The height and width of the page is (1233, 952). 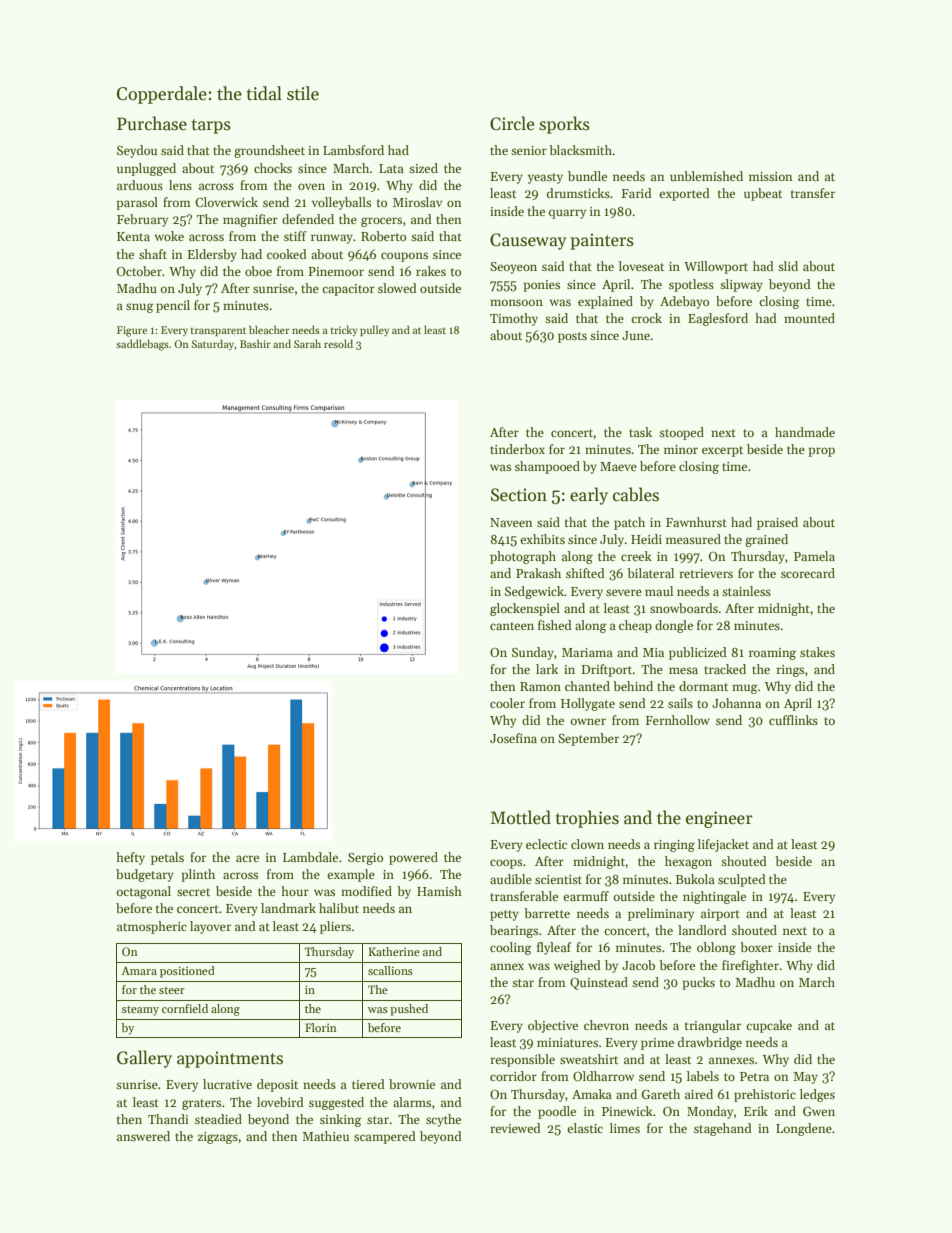 I want to click on Sarah, so click(x=307, y=343).
